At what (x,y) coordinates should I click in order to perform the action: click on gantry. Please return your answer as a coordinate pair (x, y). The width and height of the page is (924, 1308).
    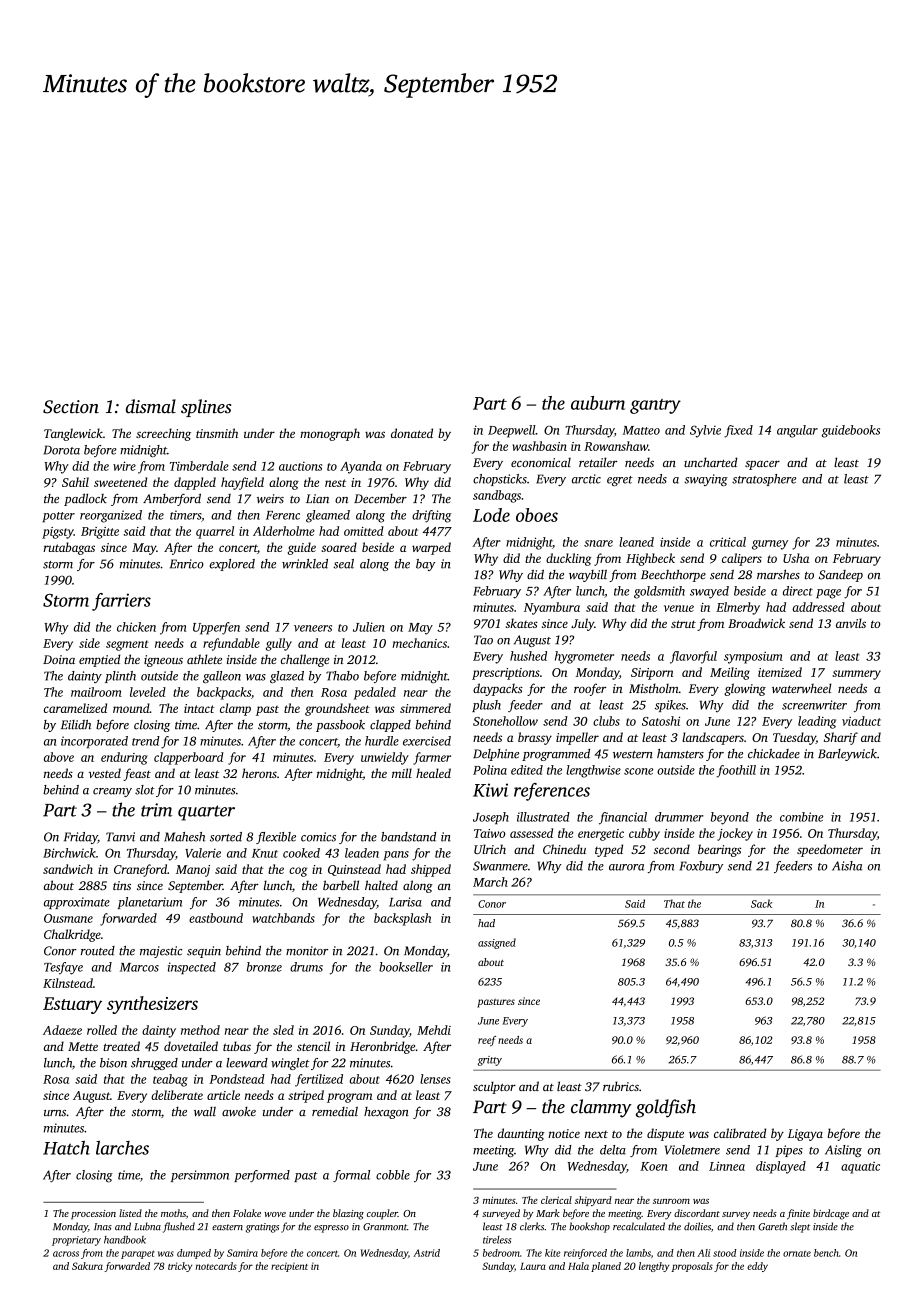
    Looking at the image, I should click on (655, 406).
